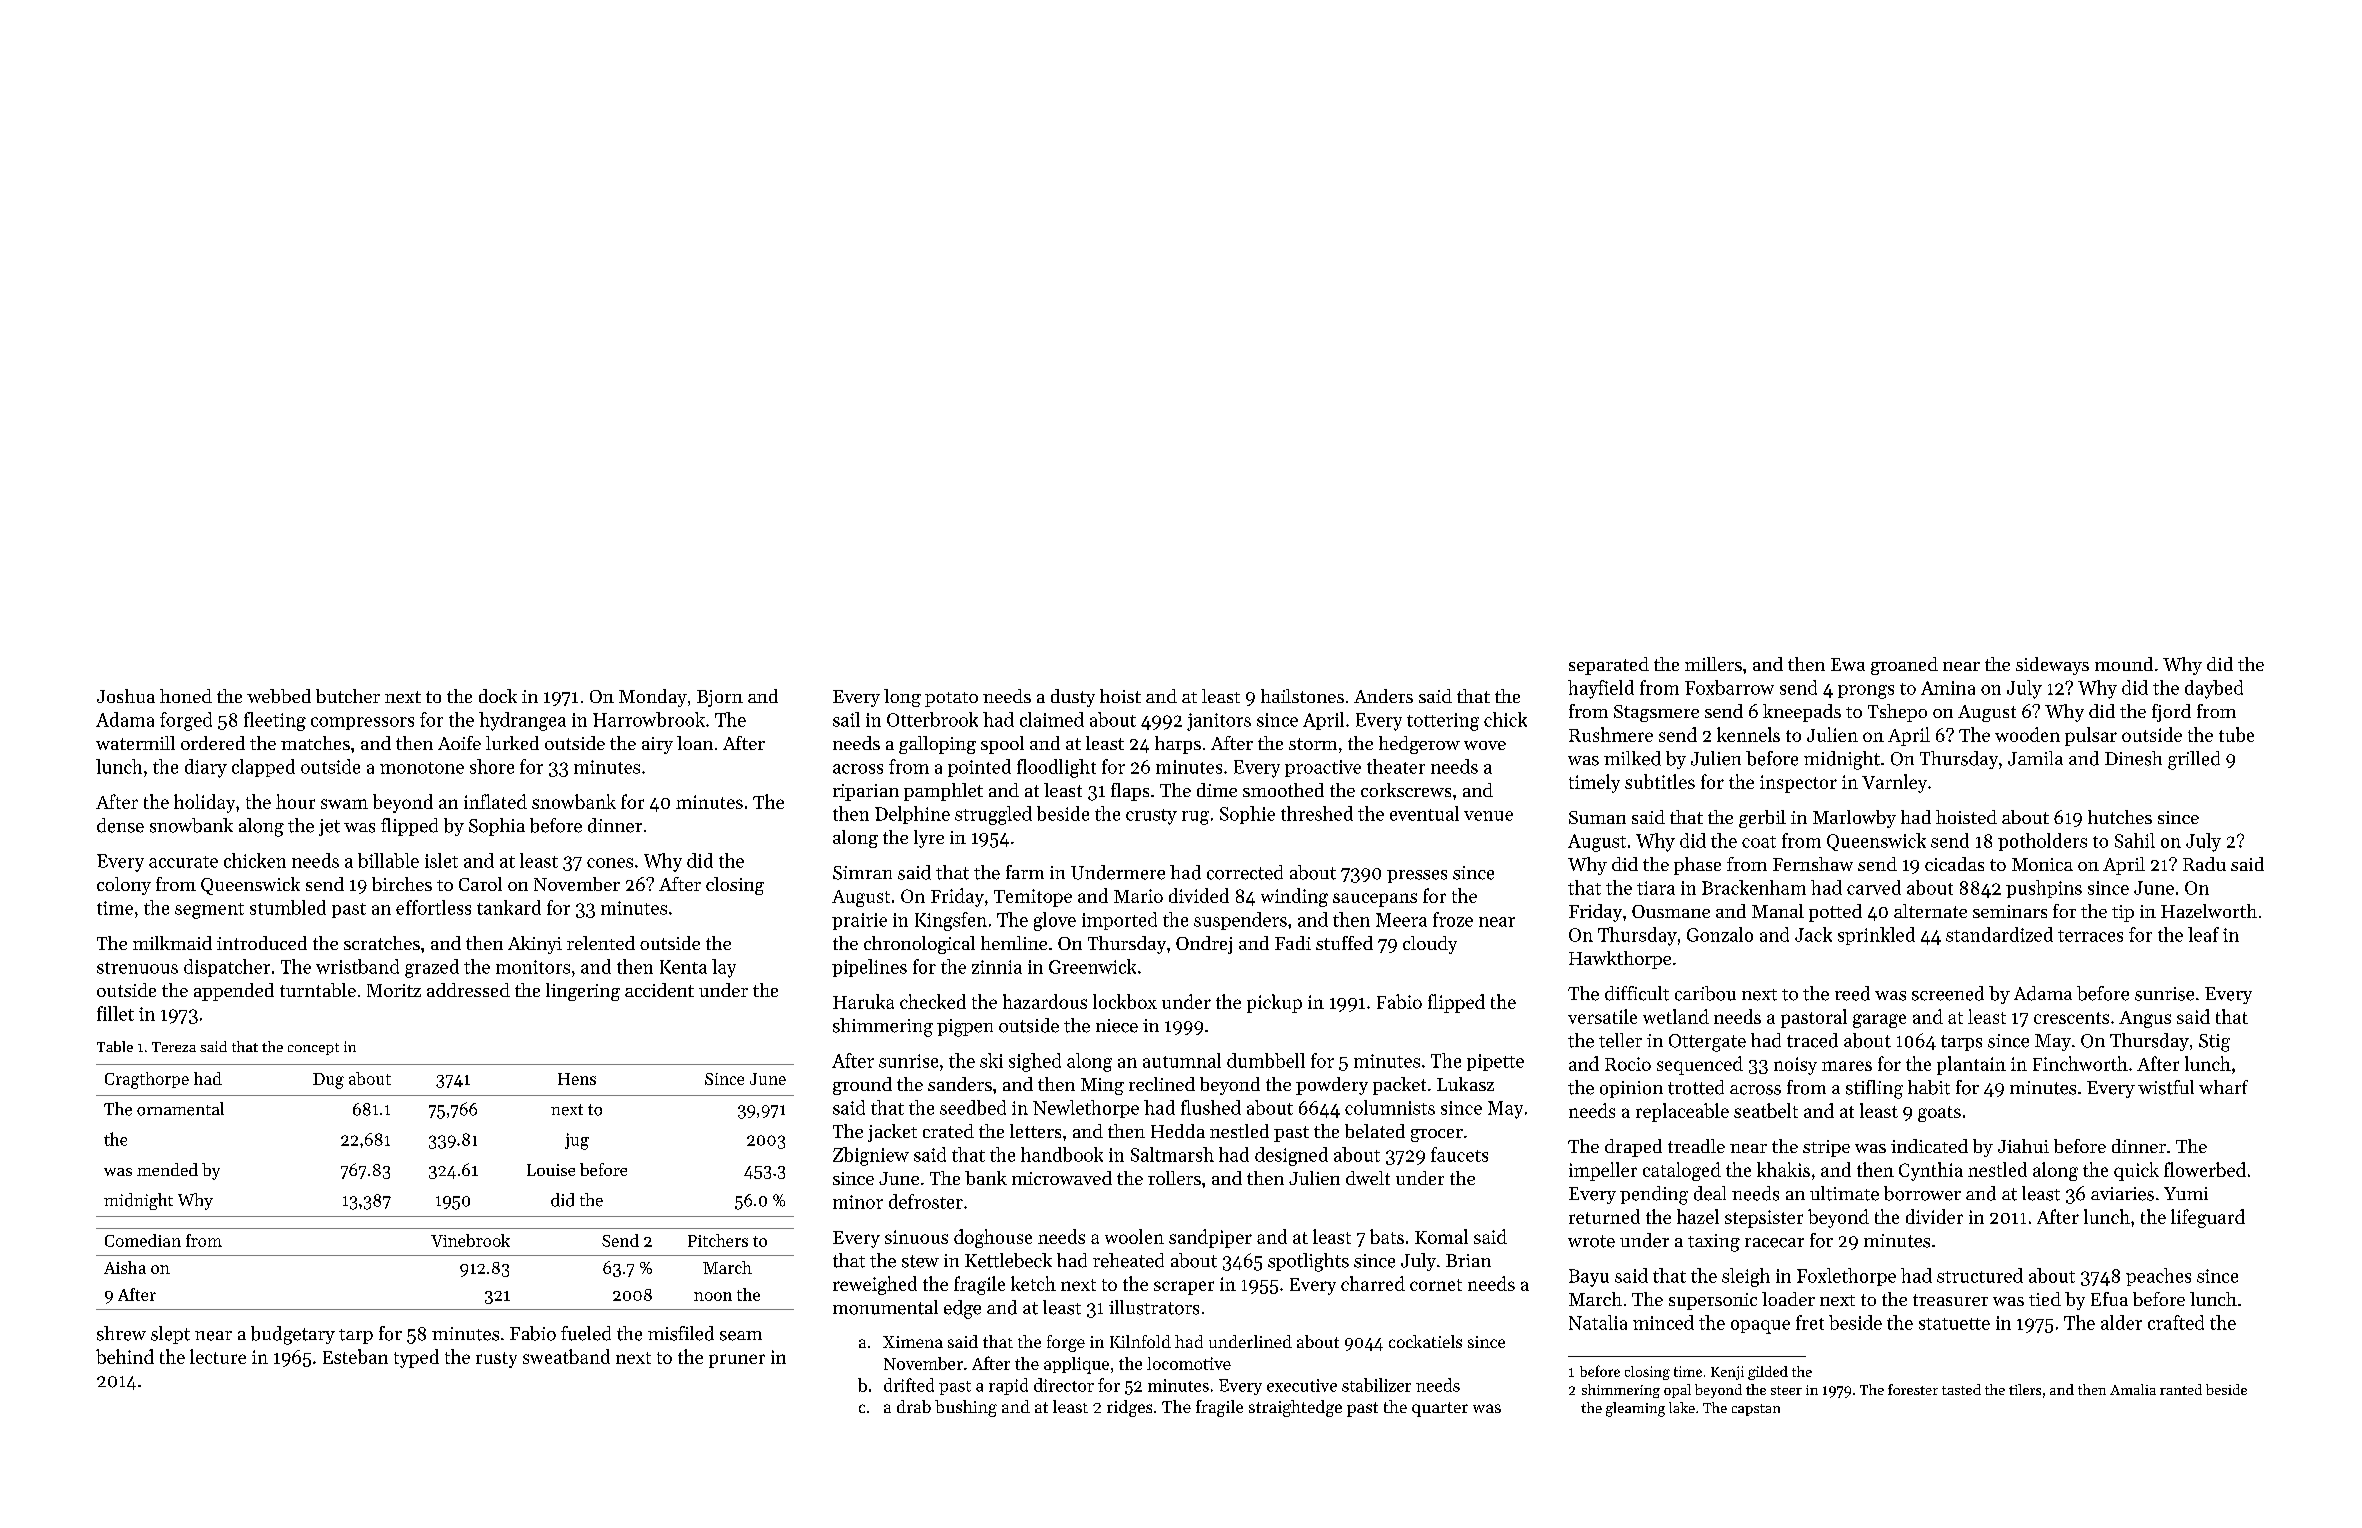 This image has height=1528, width=2362. What do you see at coordinates (914, 1406) in the image?
I see `drab` at bounding box center [914, 1406].
